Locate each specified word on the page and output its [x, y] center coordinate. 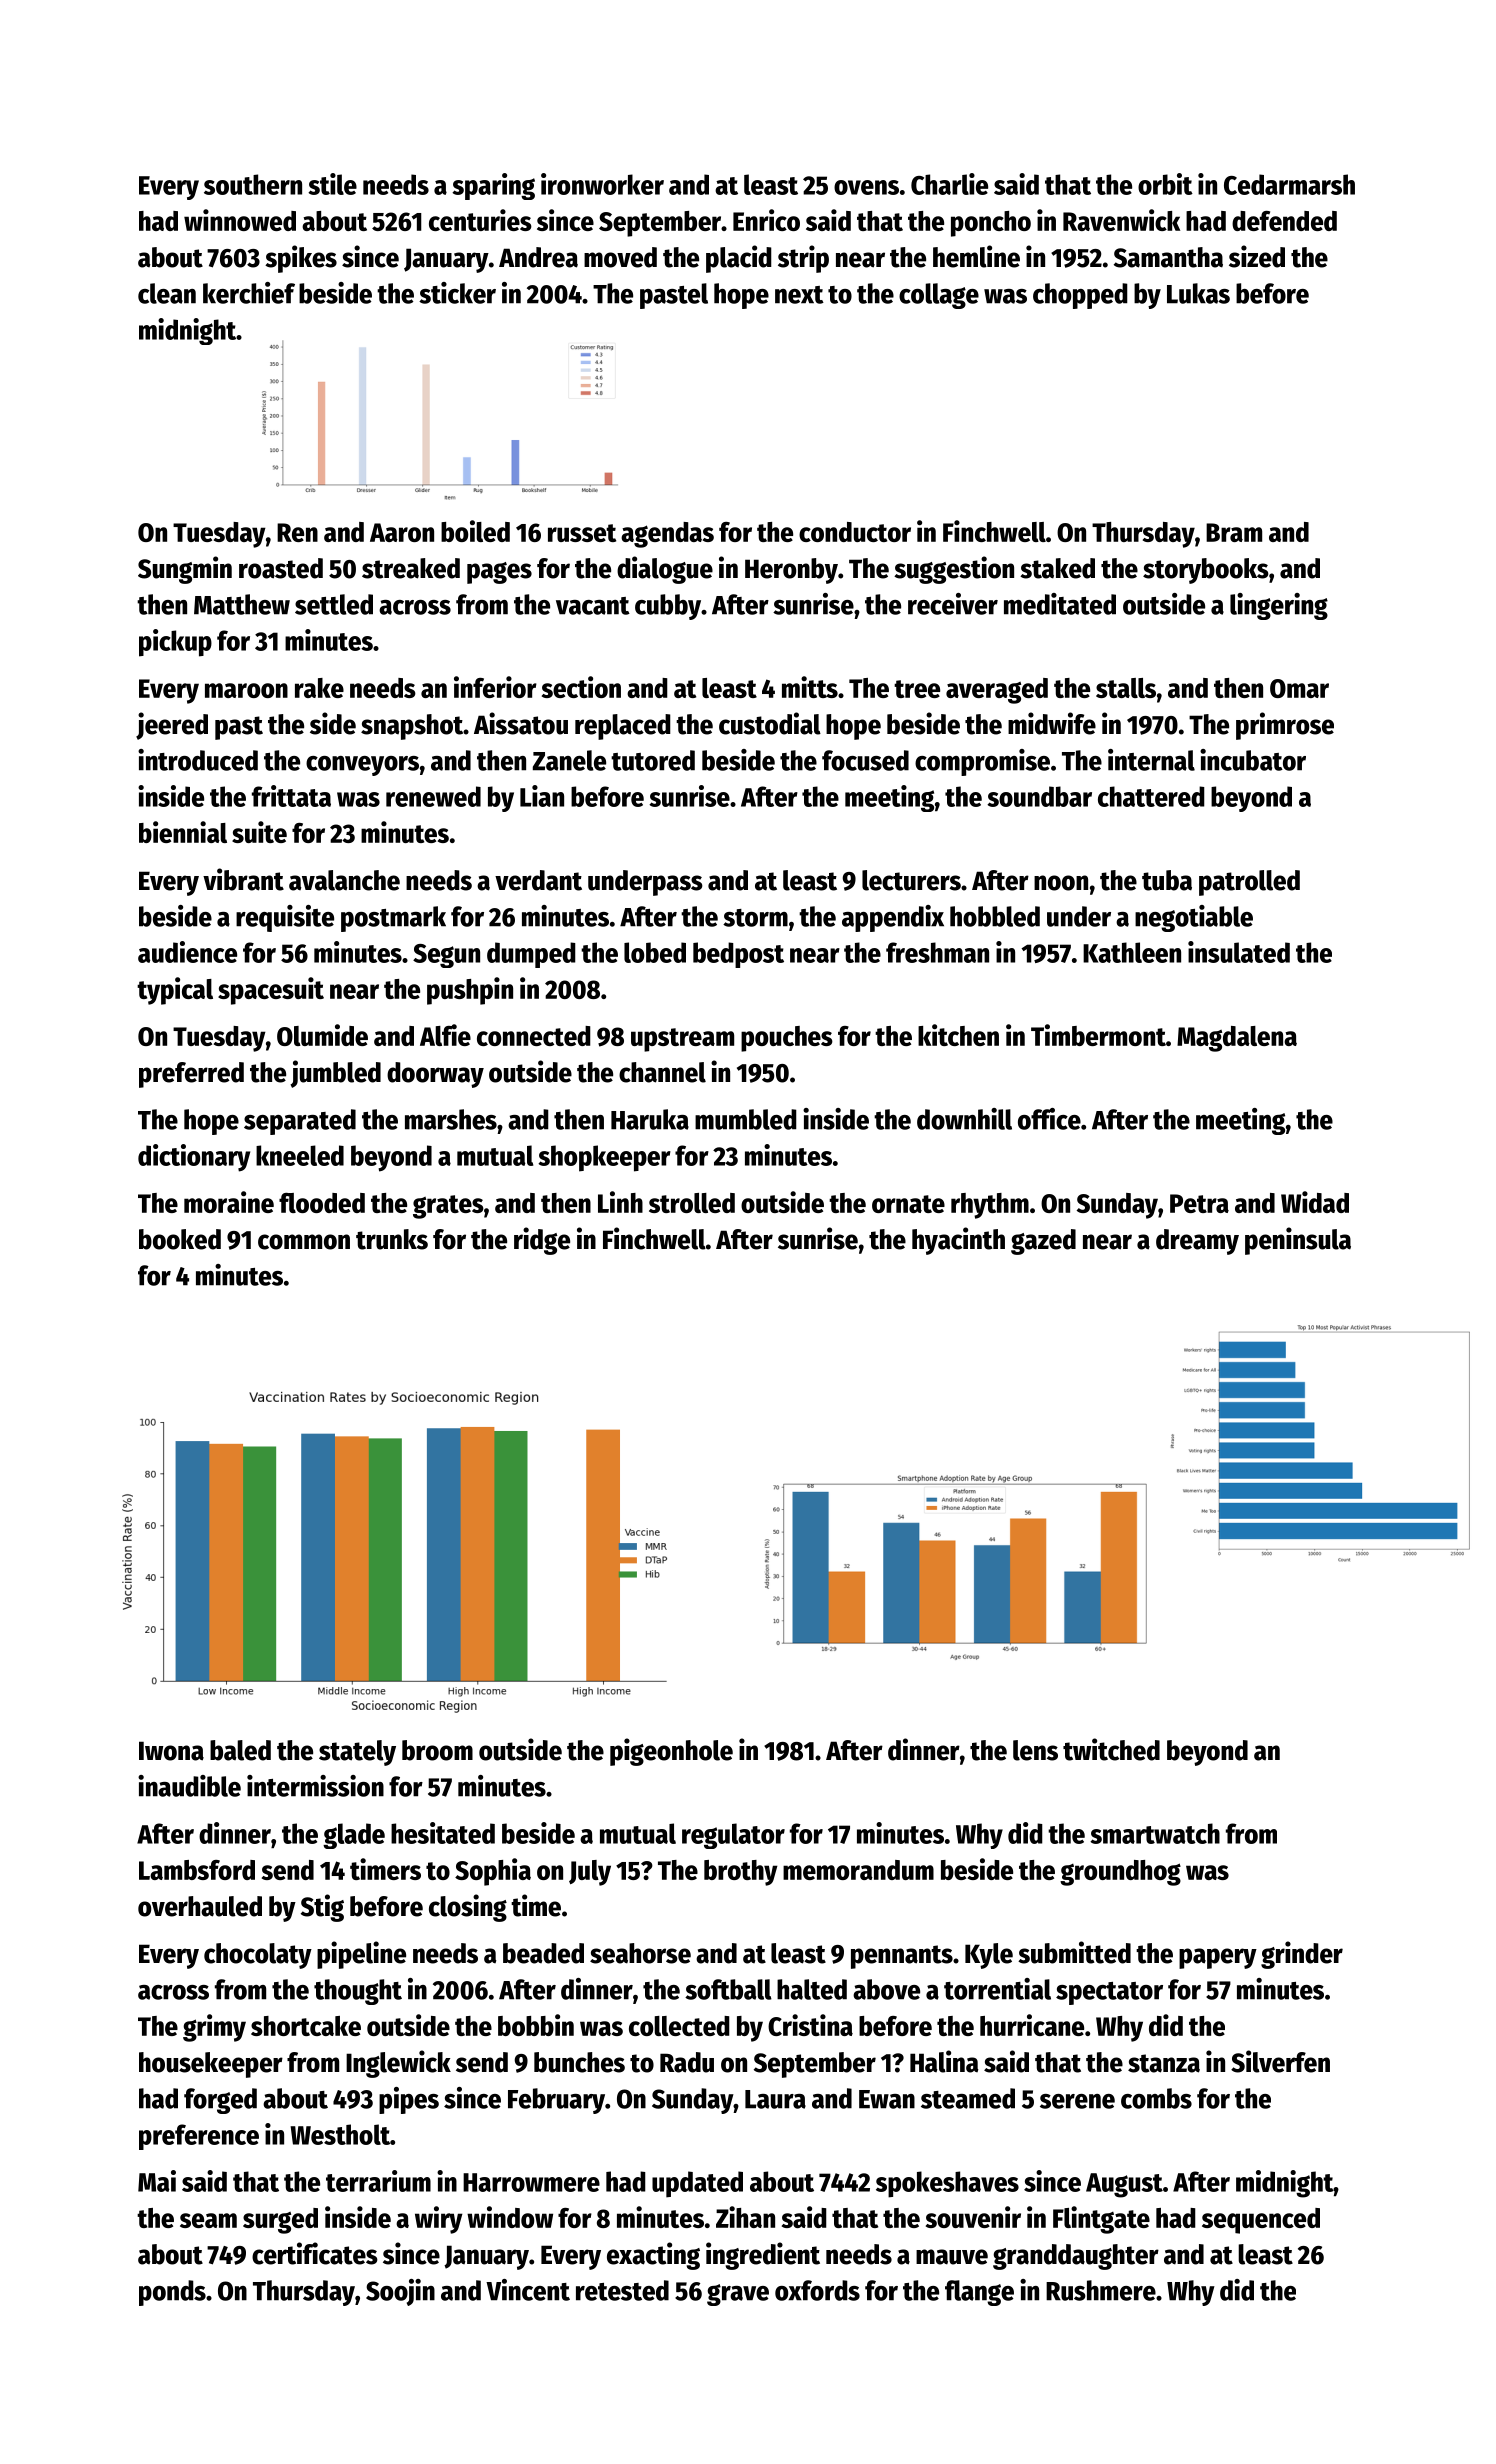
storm [755, 918]
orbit [1165, 184]
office [1049, 1119]
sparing [493, 186]
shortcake [306, 2026]
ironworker [602, 184]
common [304, 1242]
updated [697, 2184]
